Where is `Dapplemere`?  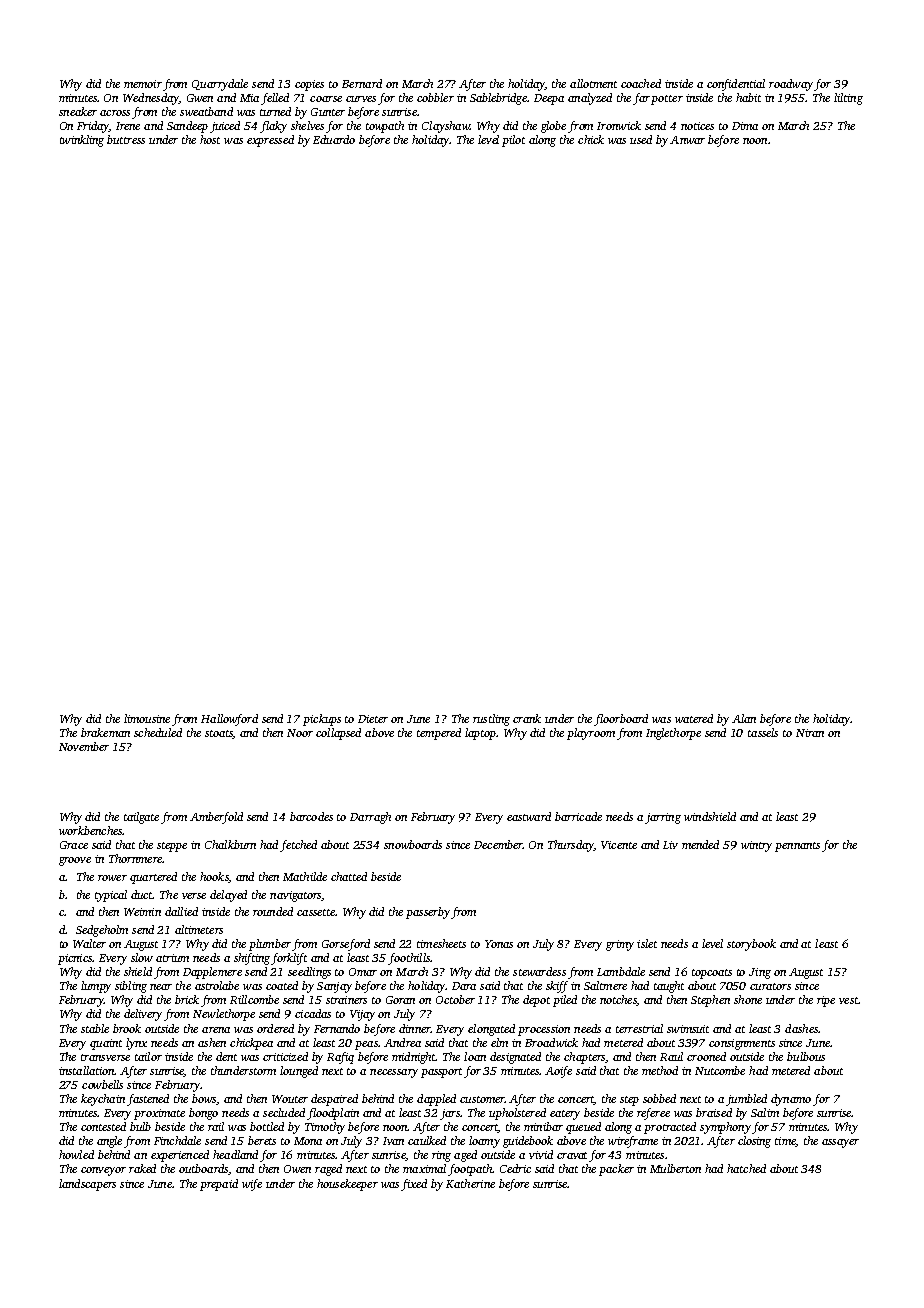 Dapplemere is located at coordinates (212, 973).
